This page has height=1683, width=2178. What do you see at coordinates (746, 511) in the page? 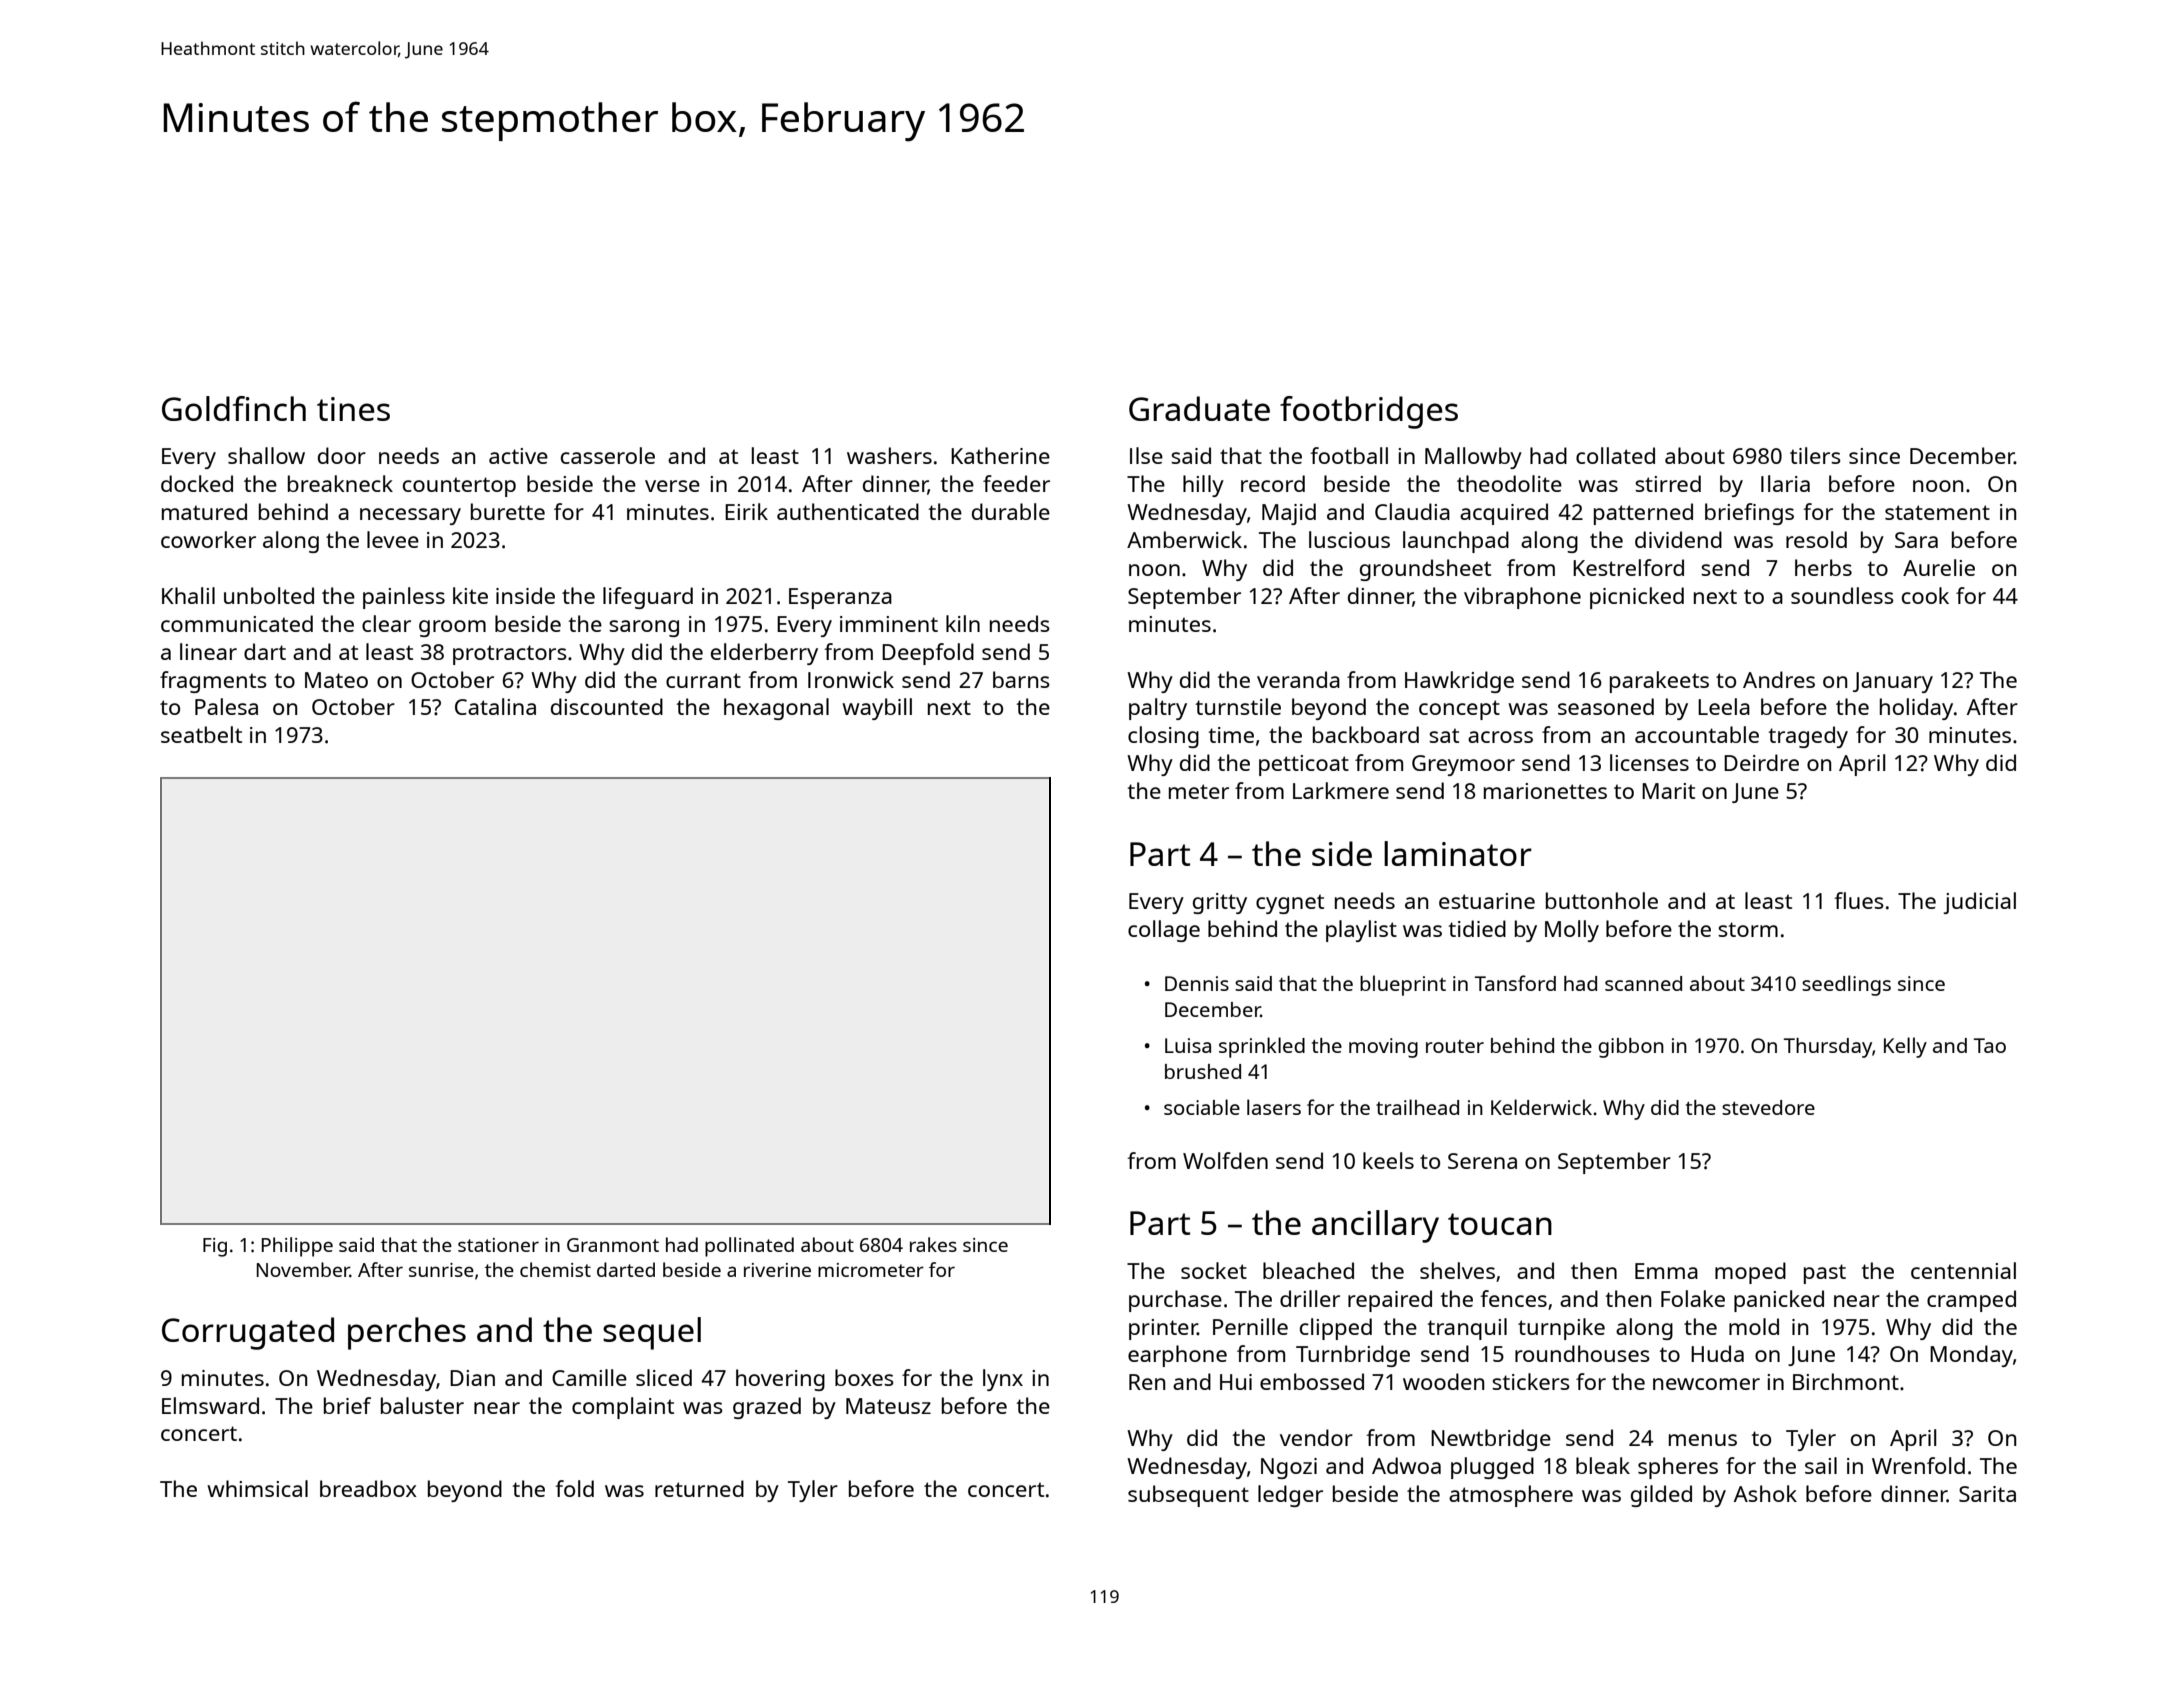
I see `Eirik` at bounding box center [746, 511].
